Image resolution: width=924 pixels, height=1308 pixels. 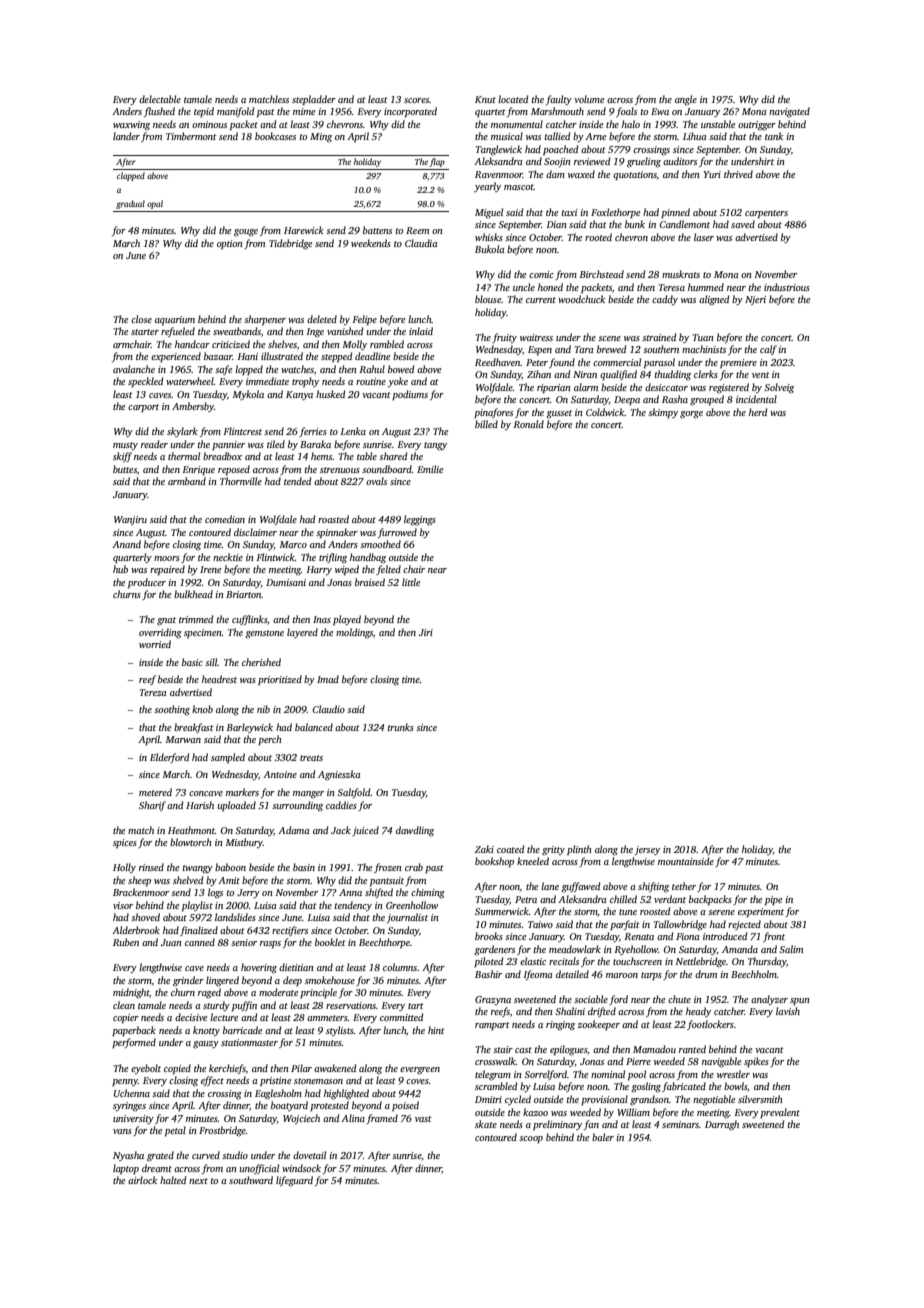 I want to click on stepladder, so click(x=314, y=100).
